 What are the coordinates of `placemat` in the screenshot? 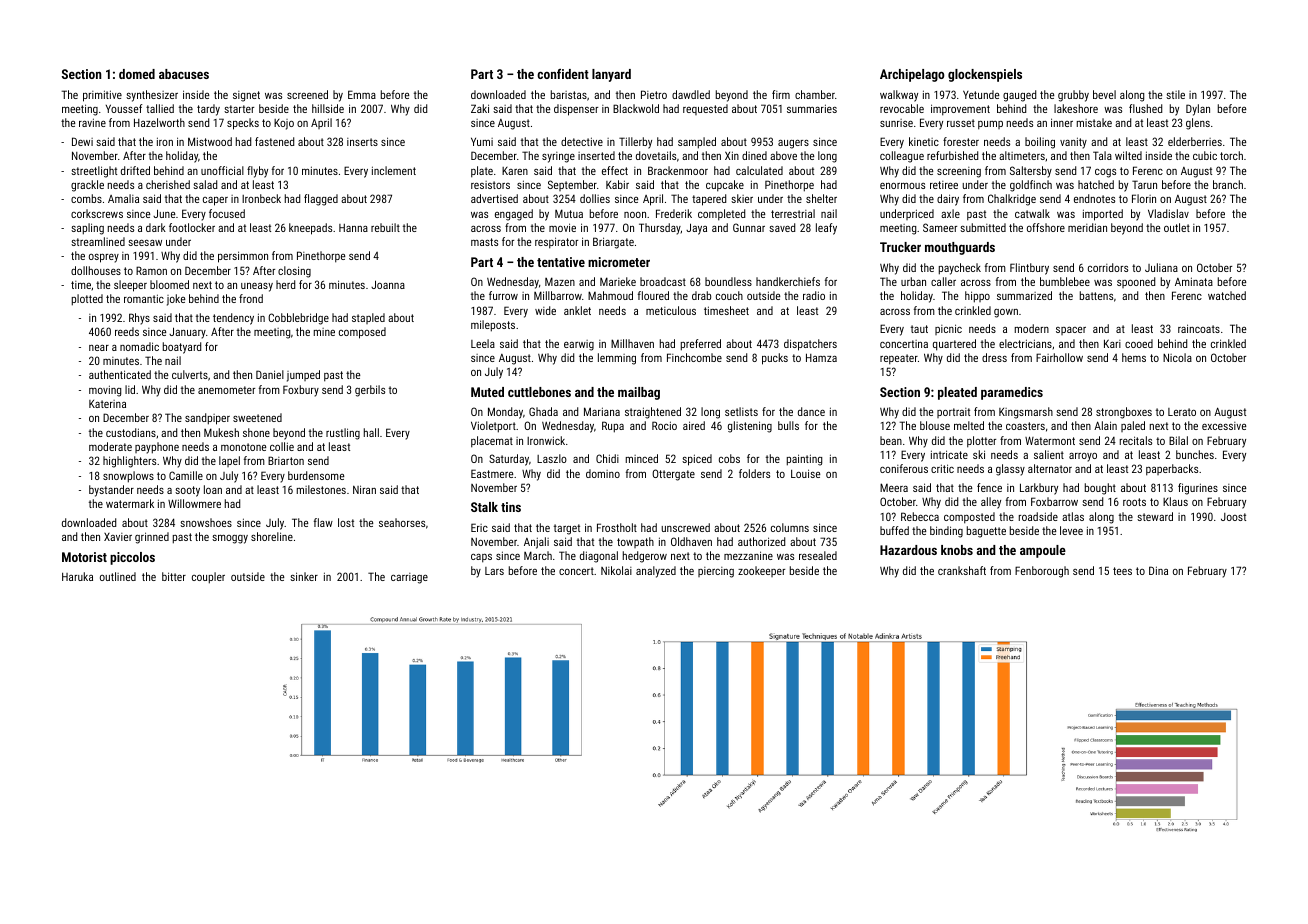 It's located at (492, 442).
